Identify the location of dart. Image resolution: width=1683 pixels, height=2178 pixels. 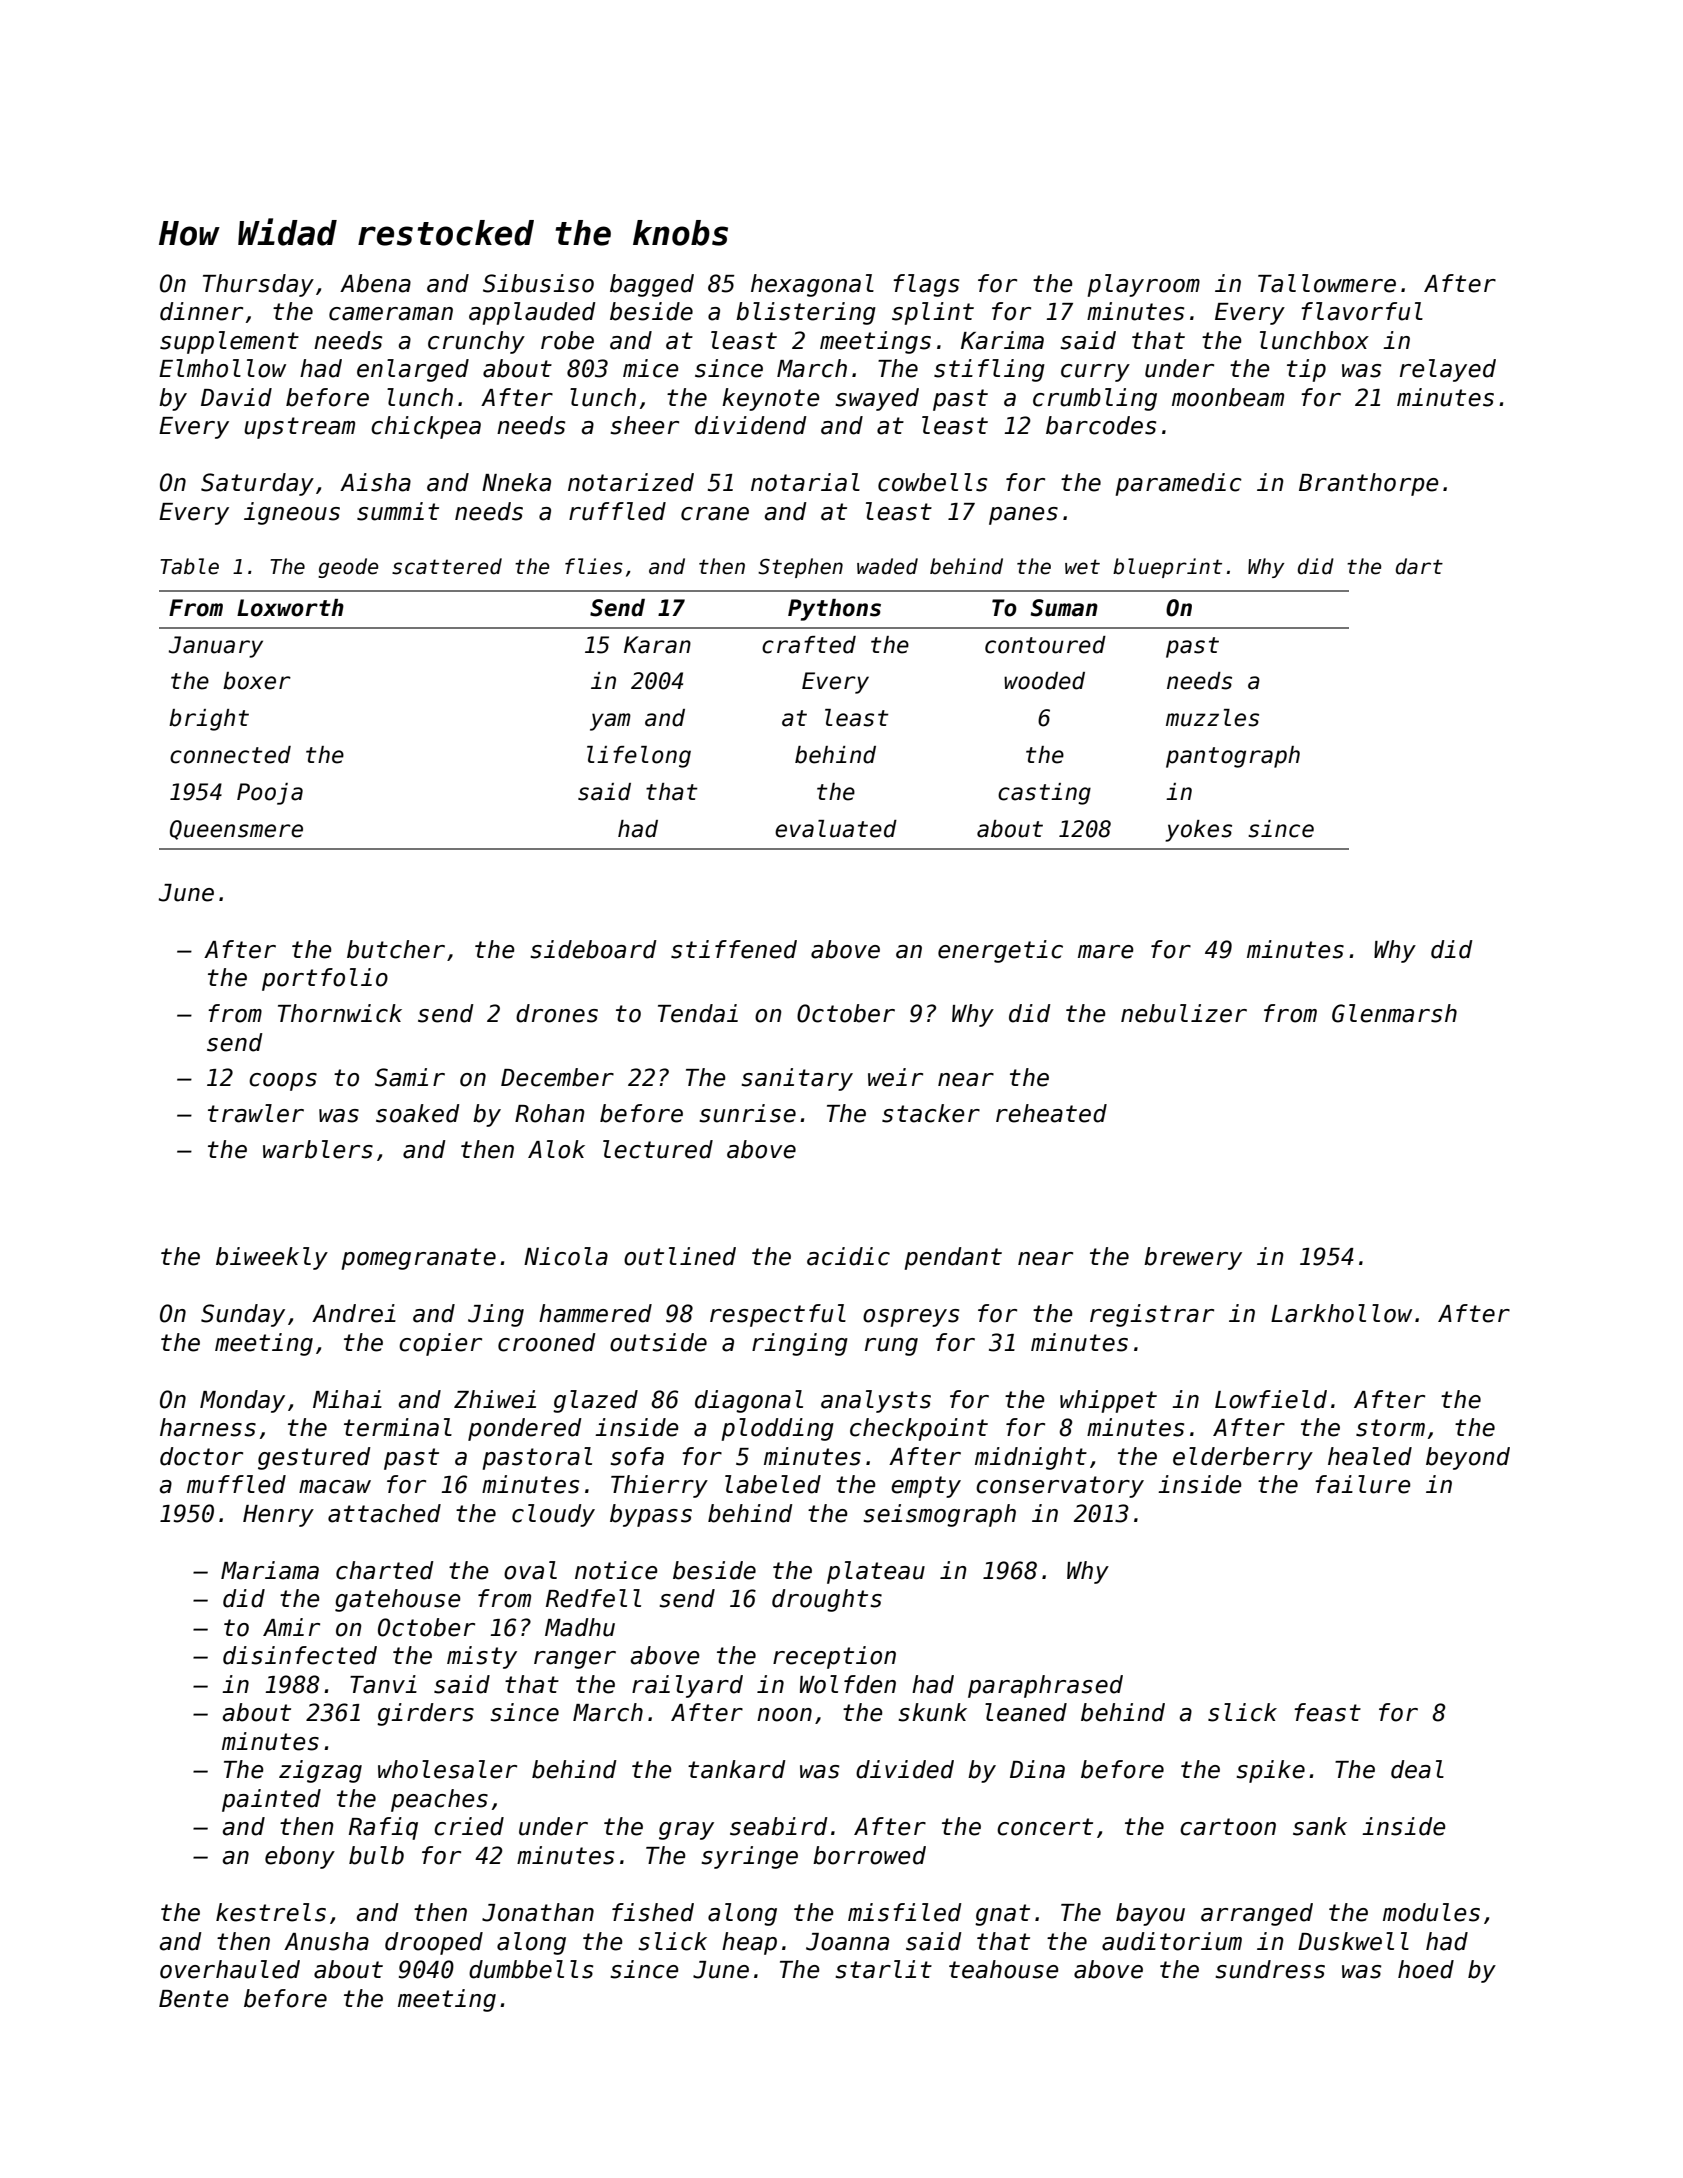
(1419, 566).
